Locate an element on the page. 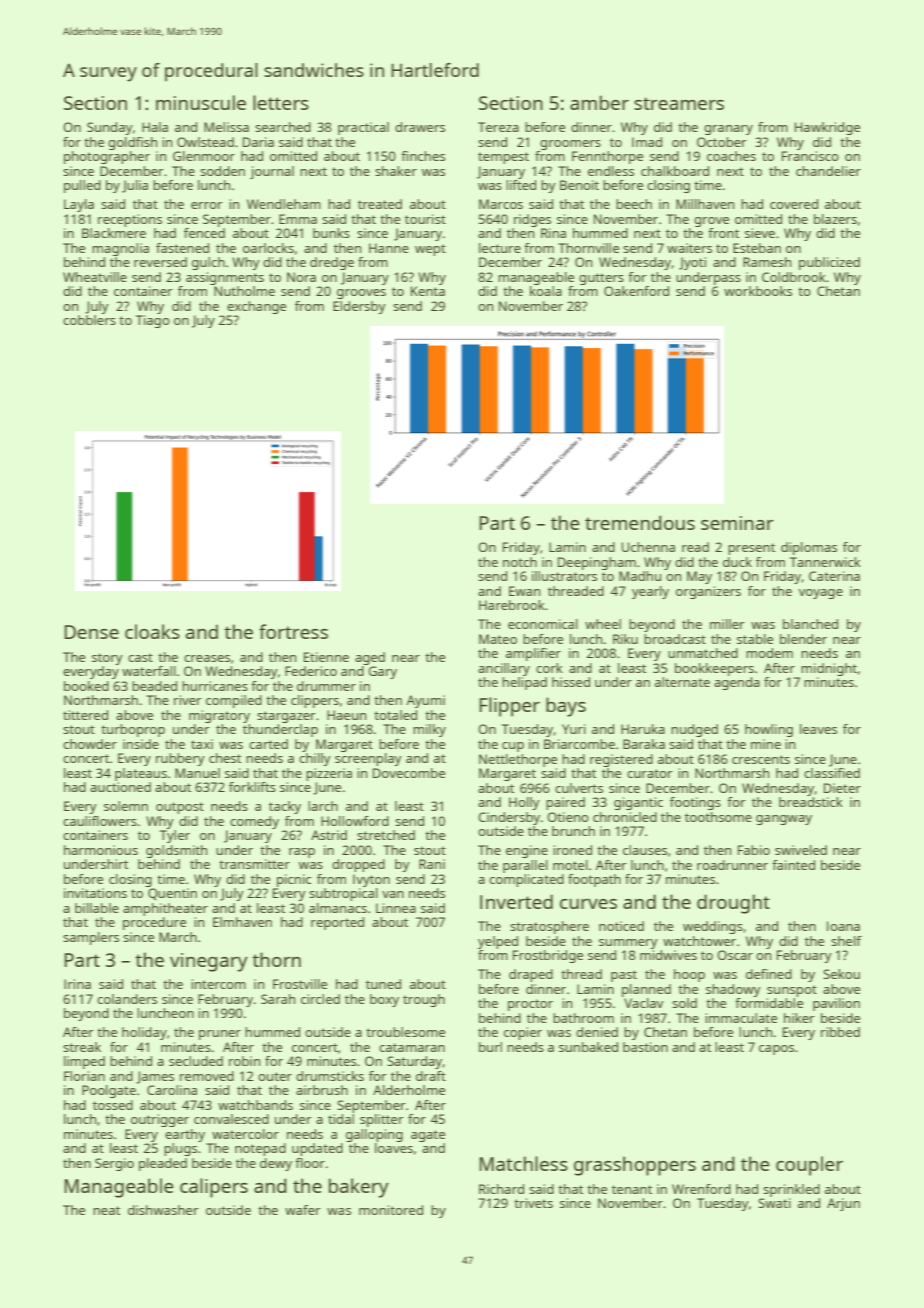 The height and width of the page is (1308, 924). minuscule is located at coordinates (201, 102).
